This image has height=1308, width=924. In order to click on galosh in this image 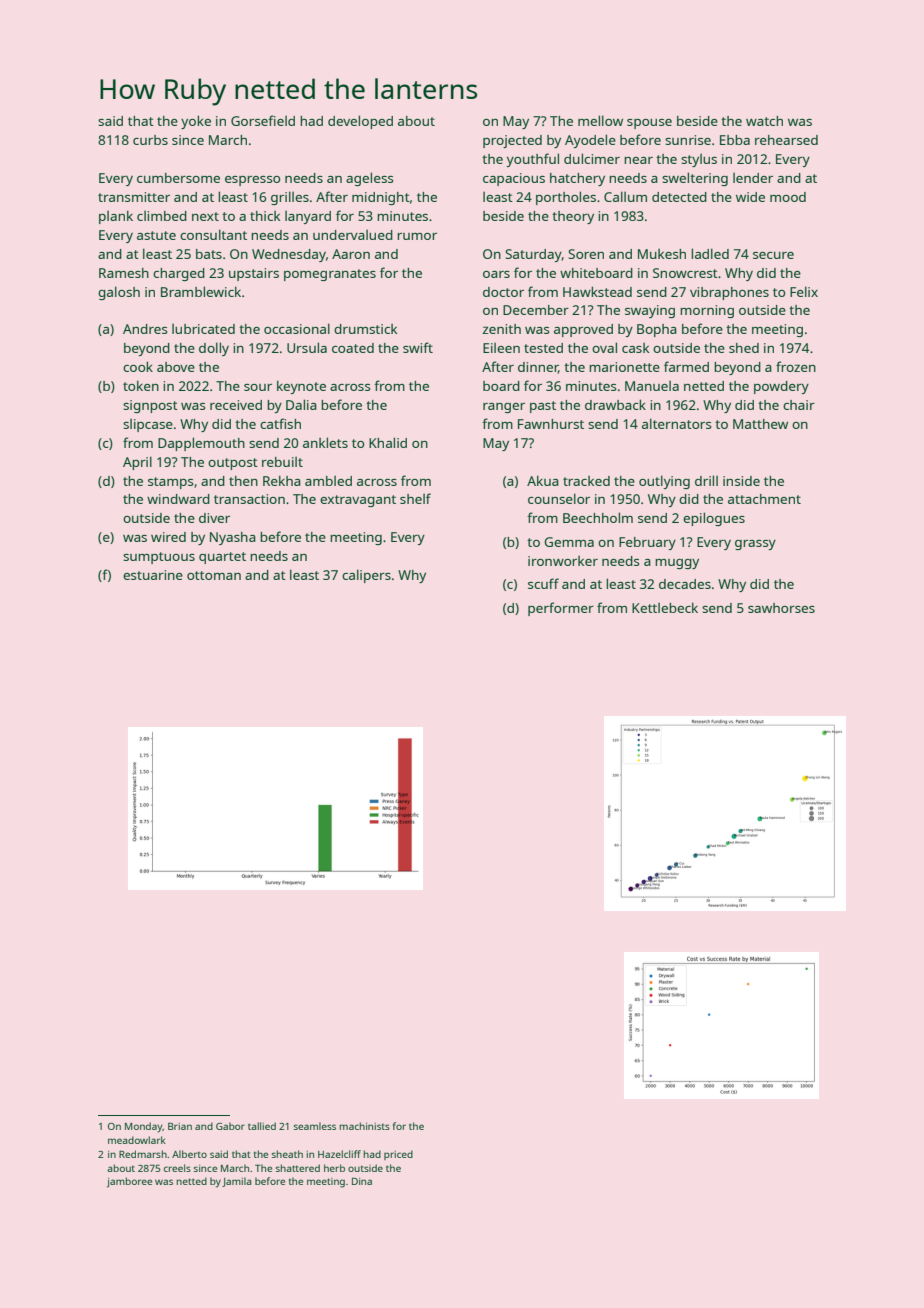, I will do `click(119, 293)`.
